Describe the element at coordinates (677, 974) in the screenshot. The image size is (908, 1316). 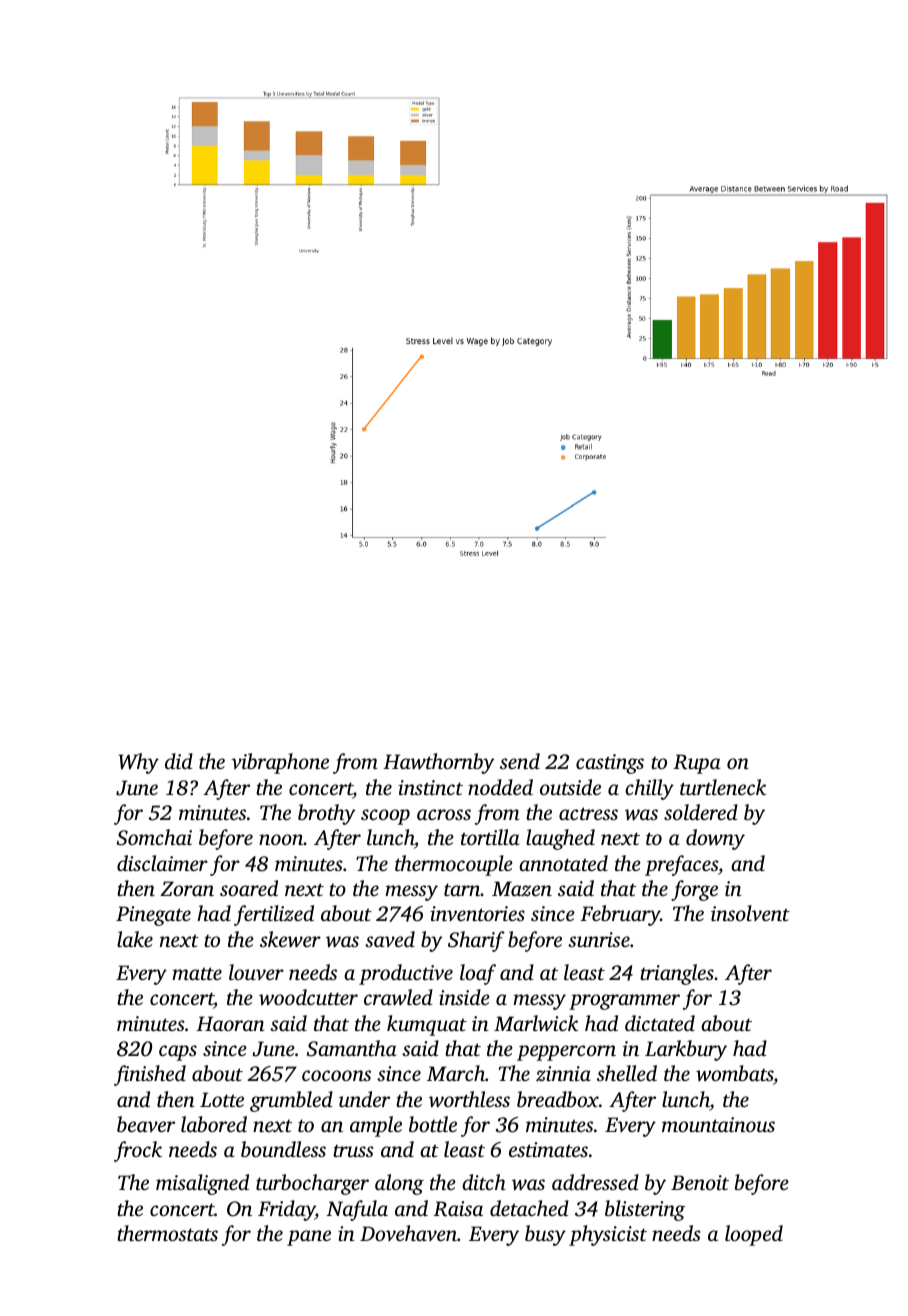
I see `triangles` at that location.
